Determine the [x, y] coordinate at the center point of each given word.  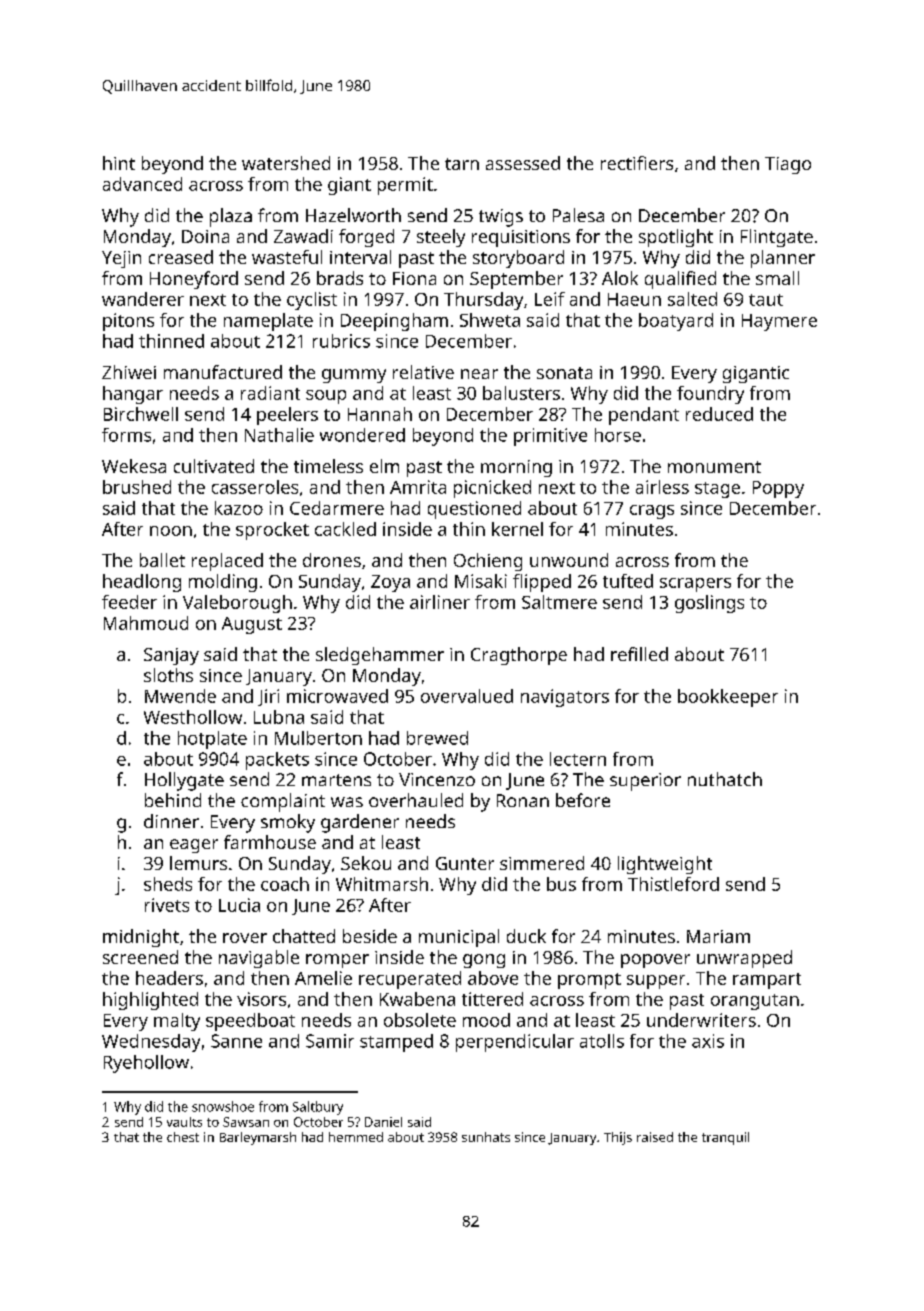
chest [183, 1137]
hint [119, 163]
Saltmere [559, 602]
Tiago [788, 165]
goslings [709, 604]
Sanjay [171, 656]
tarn [462, 164]
